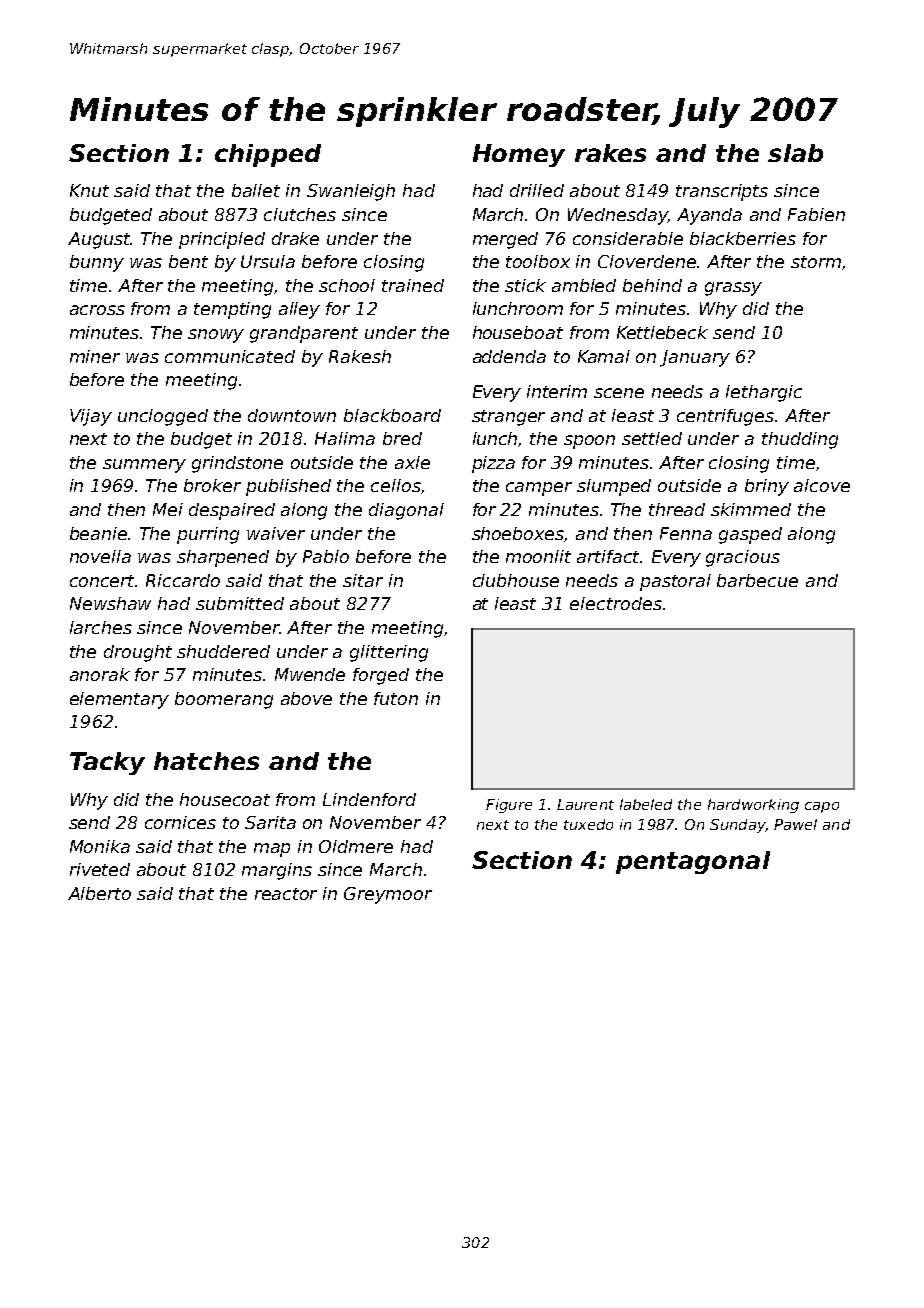 Image resolution: width=924 pixels, height=1308 pixels. What do you see at coordinates (537, 190) in the screenshot?
I see `drilled` at bounding box center [537, 190].
